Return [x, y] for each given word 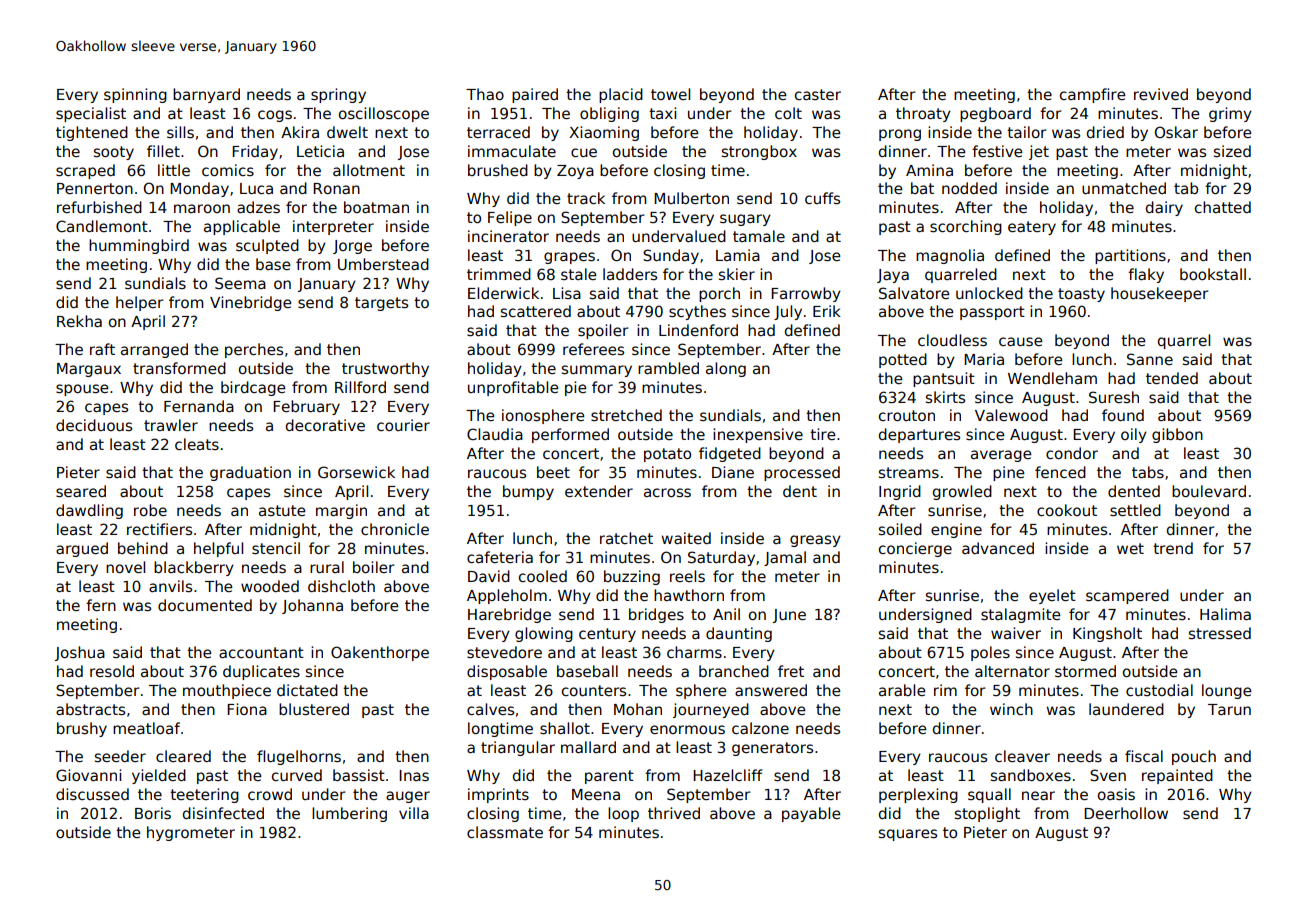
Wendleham [1052, 378]
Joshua [80, 653]
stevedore [504, 652]
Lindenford [698, 330]
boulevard [1209, 491]
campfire [1093, 95]
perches [254, 350]
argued [82, 549]
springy [338, 95]
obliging [609, 114]
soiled [900, 529]
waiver [1016, 633]
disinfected [223, 813]
